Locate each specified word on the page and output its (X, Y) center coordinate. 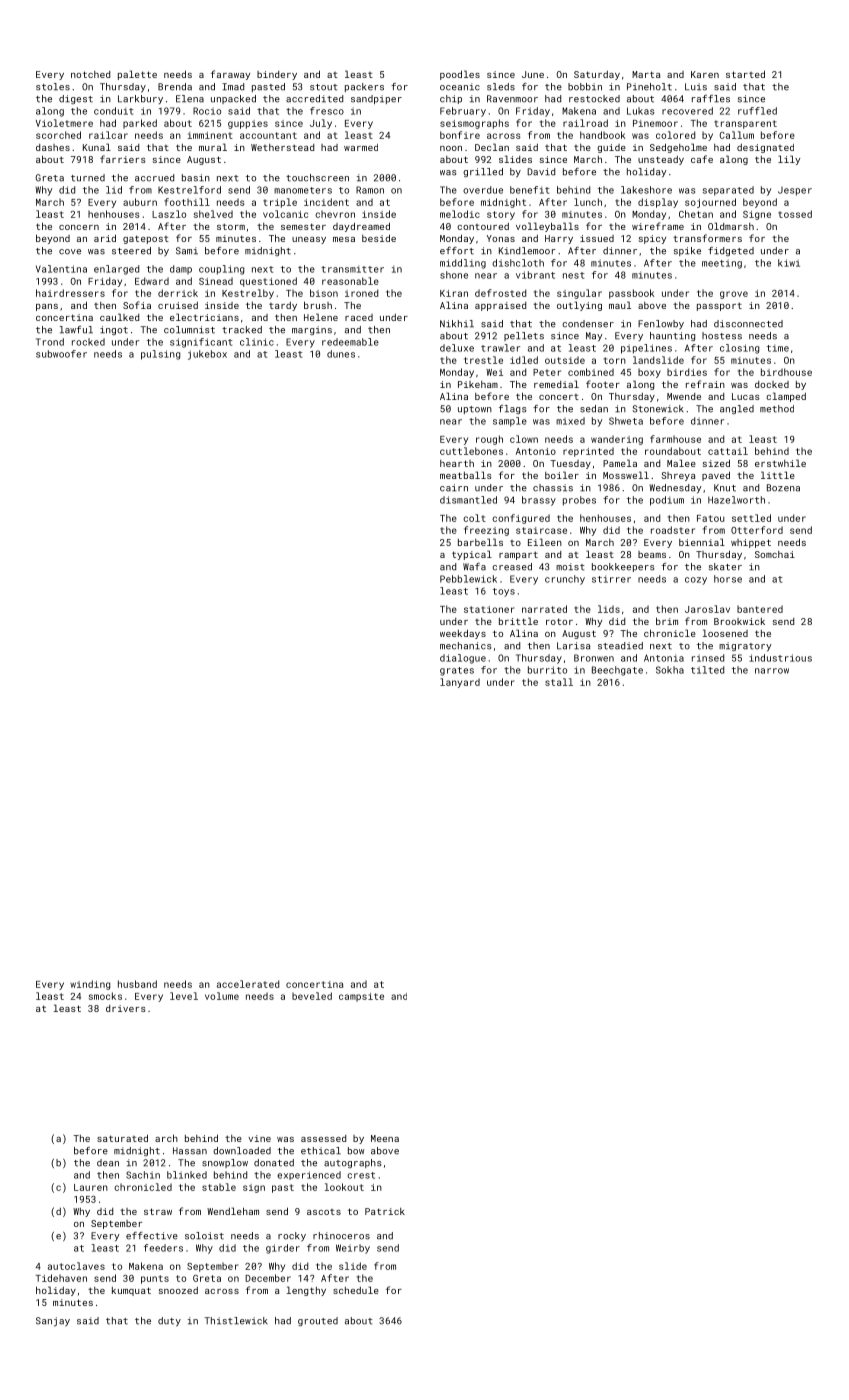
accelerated (248, 984)
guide (611, 148)
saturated (122, 1138)
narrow (772, 671)
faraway (230, 75)
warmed (361, 147)
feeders (163, 1248)
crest (361, 1175)
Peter (547, 372)
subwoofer (61, 354)
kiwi (789, 263)
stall (559, 682)
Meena (385, 1138)
